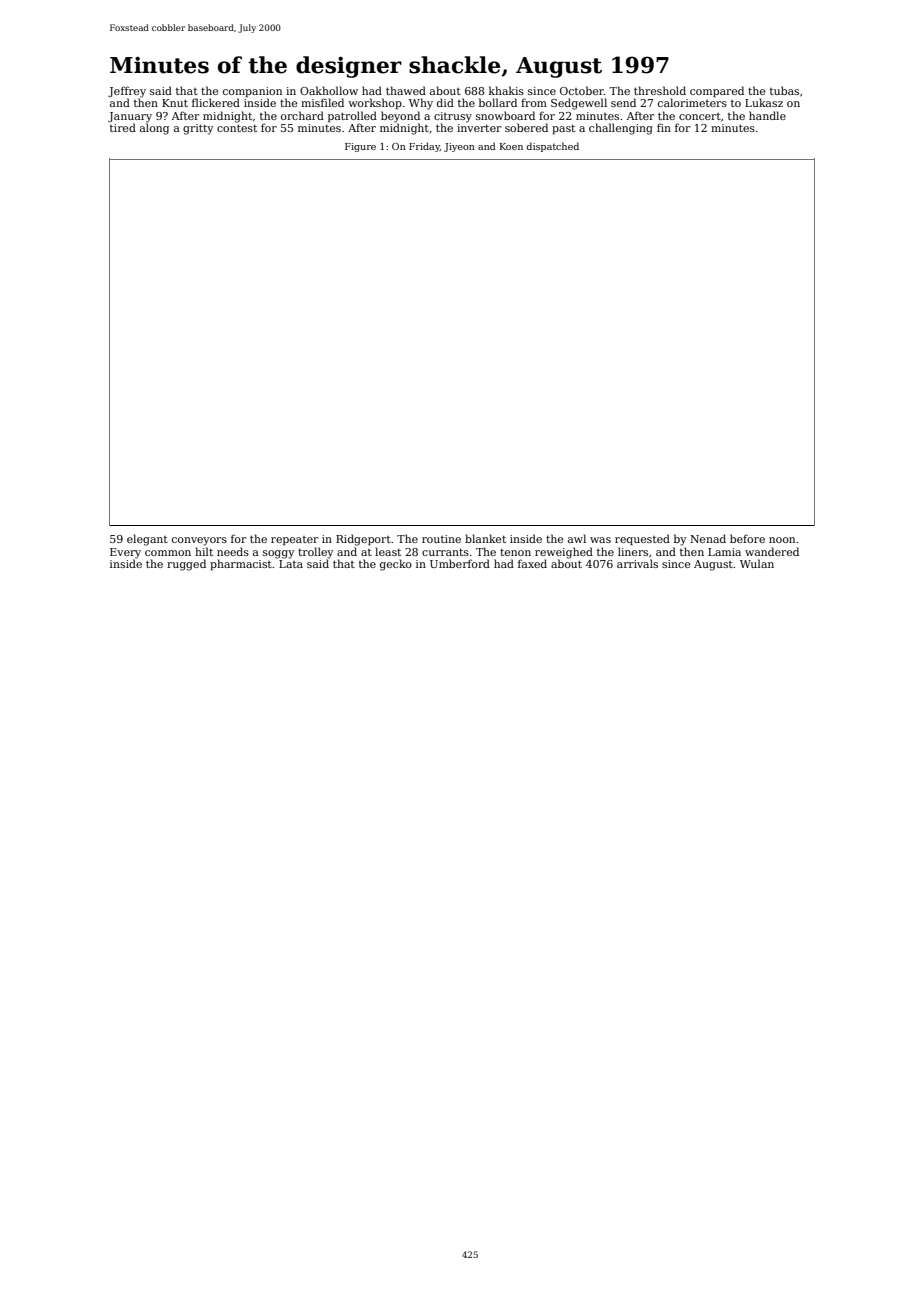 The width and height of the screenshot is (924, 1308). I want to click on repeater, so click(294, 540).
